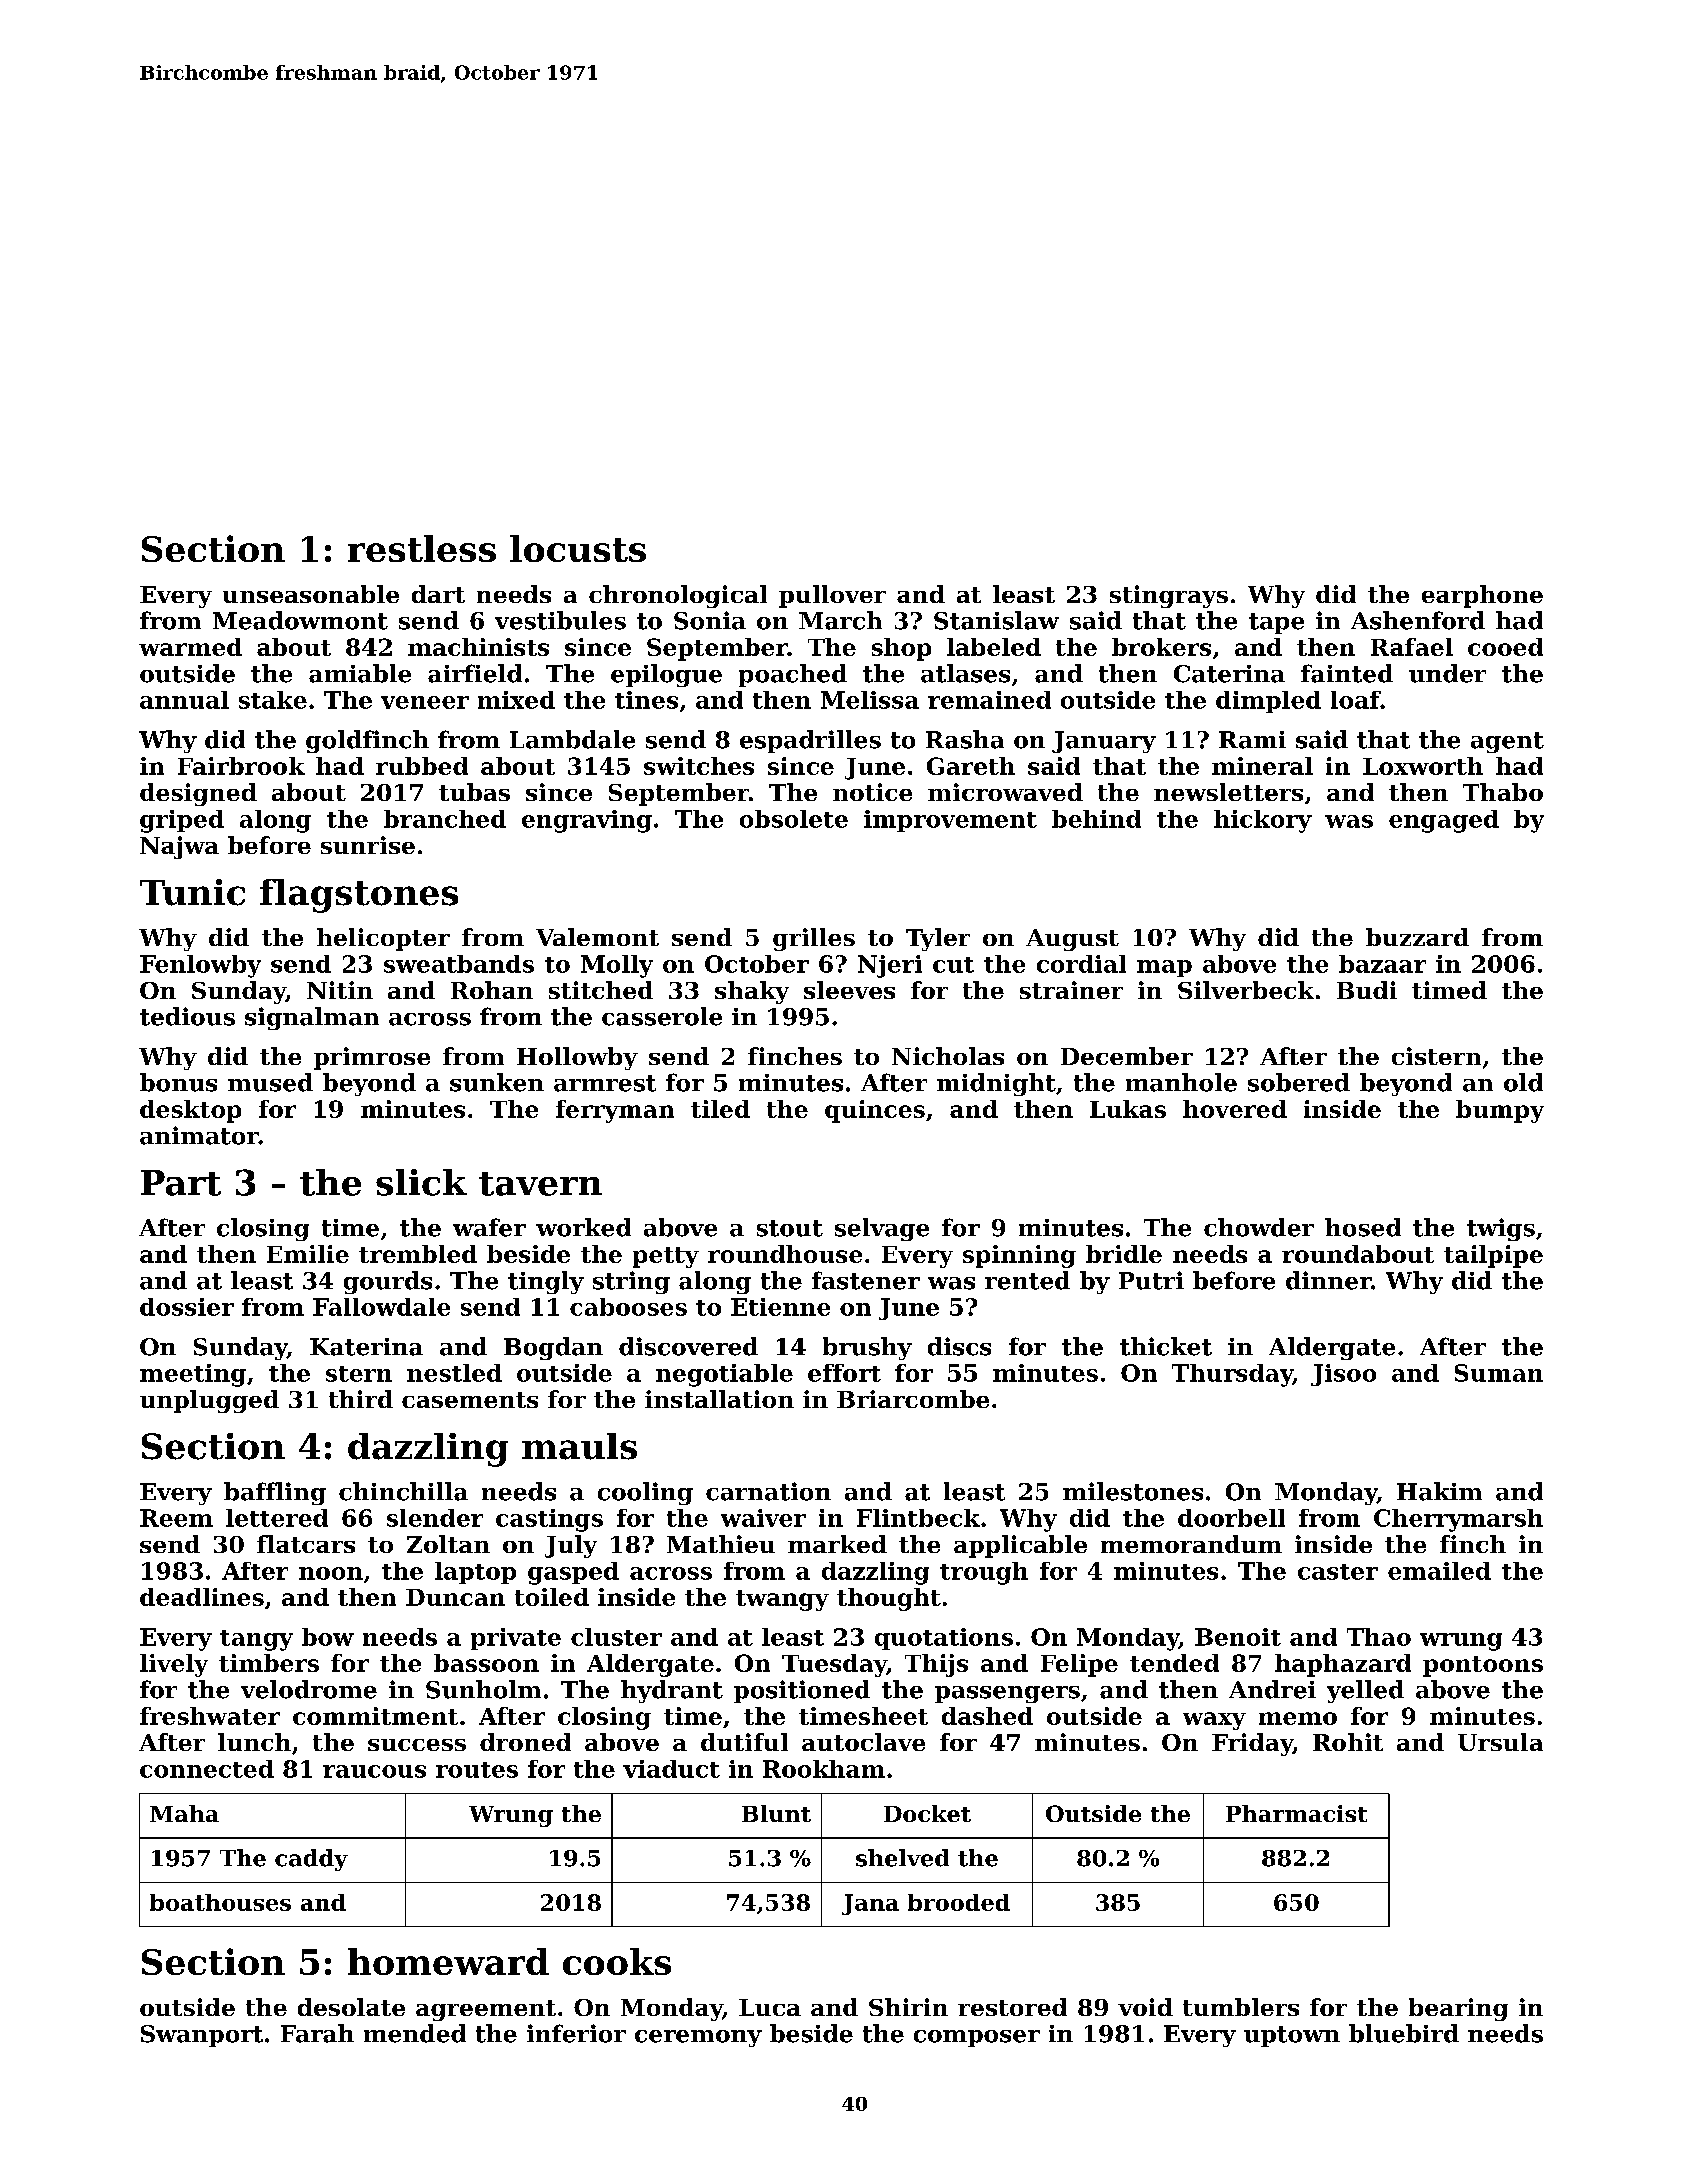  I want to click on Swanport, so click(202, 2036).
